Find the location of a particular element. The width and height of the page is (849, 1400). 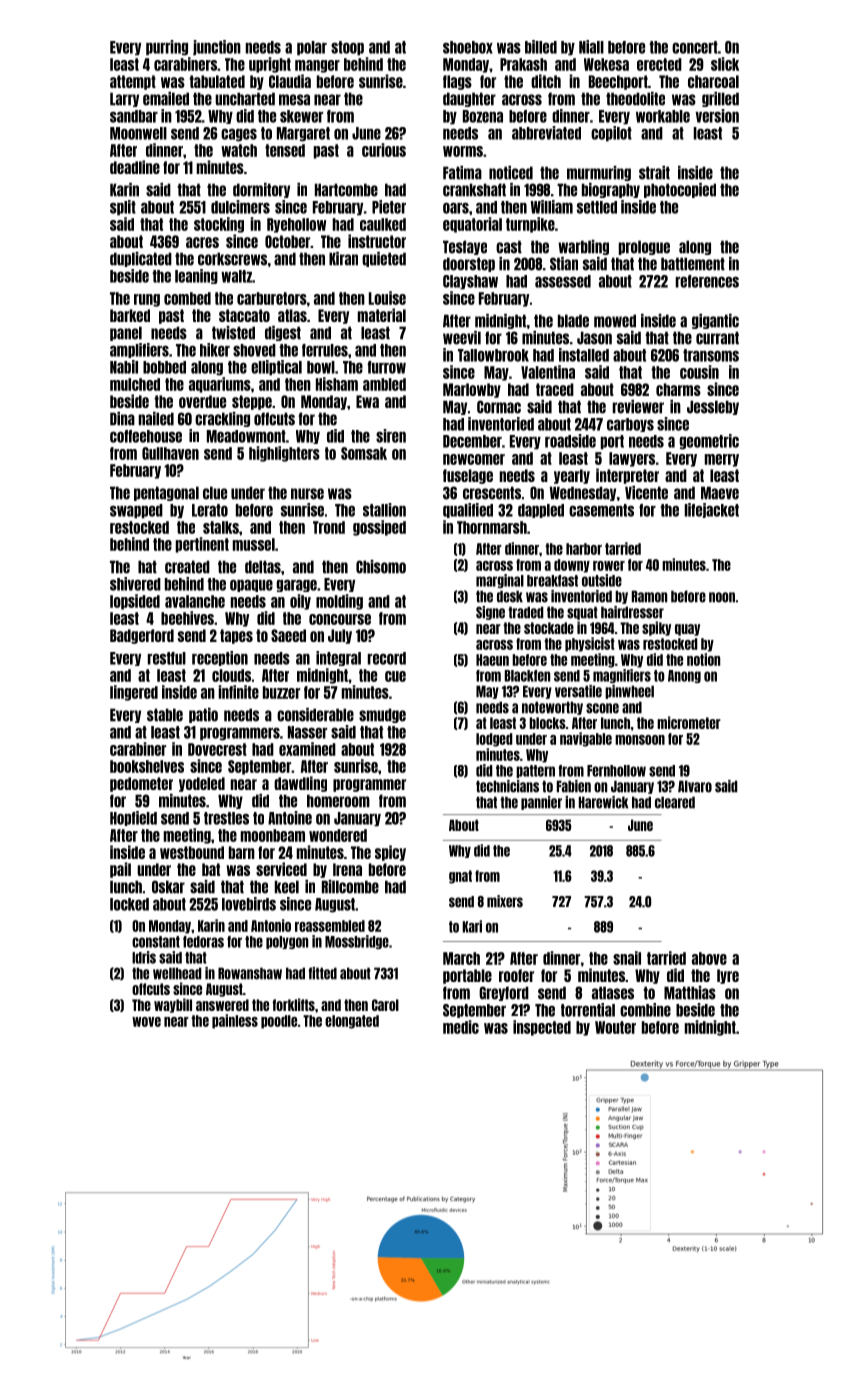

Trond is located at coordinates (329, 527).
